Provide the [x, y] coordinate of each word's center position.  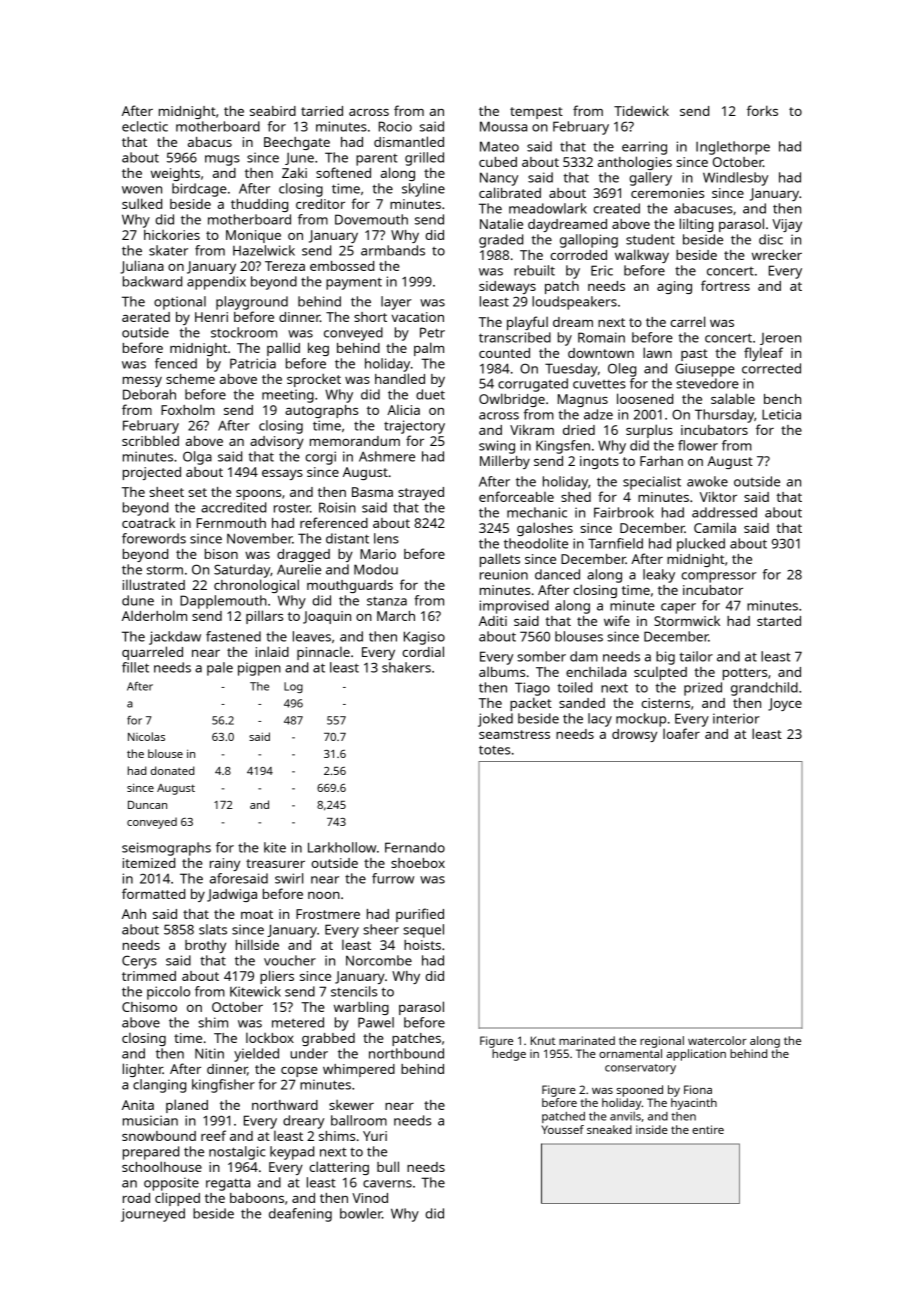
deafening [300, 1215]
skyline [423, 190]
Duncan [147, 805]
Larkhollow [342, 847]
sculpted [660, 673]
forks [762, 110]
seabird [273, 111]
